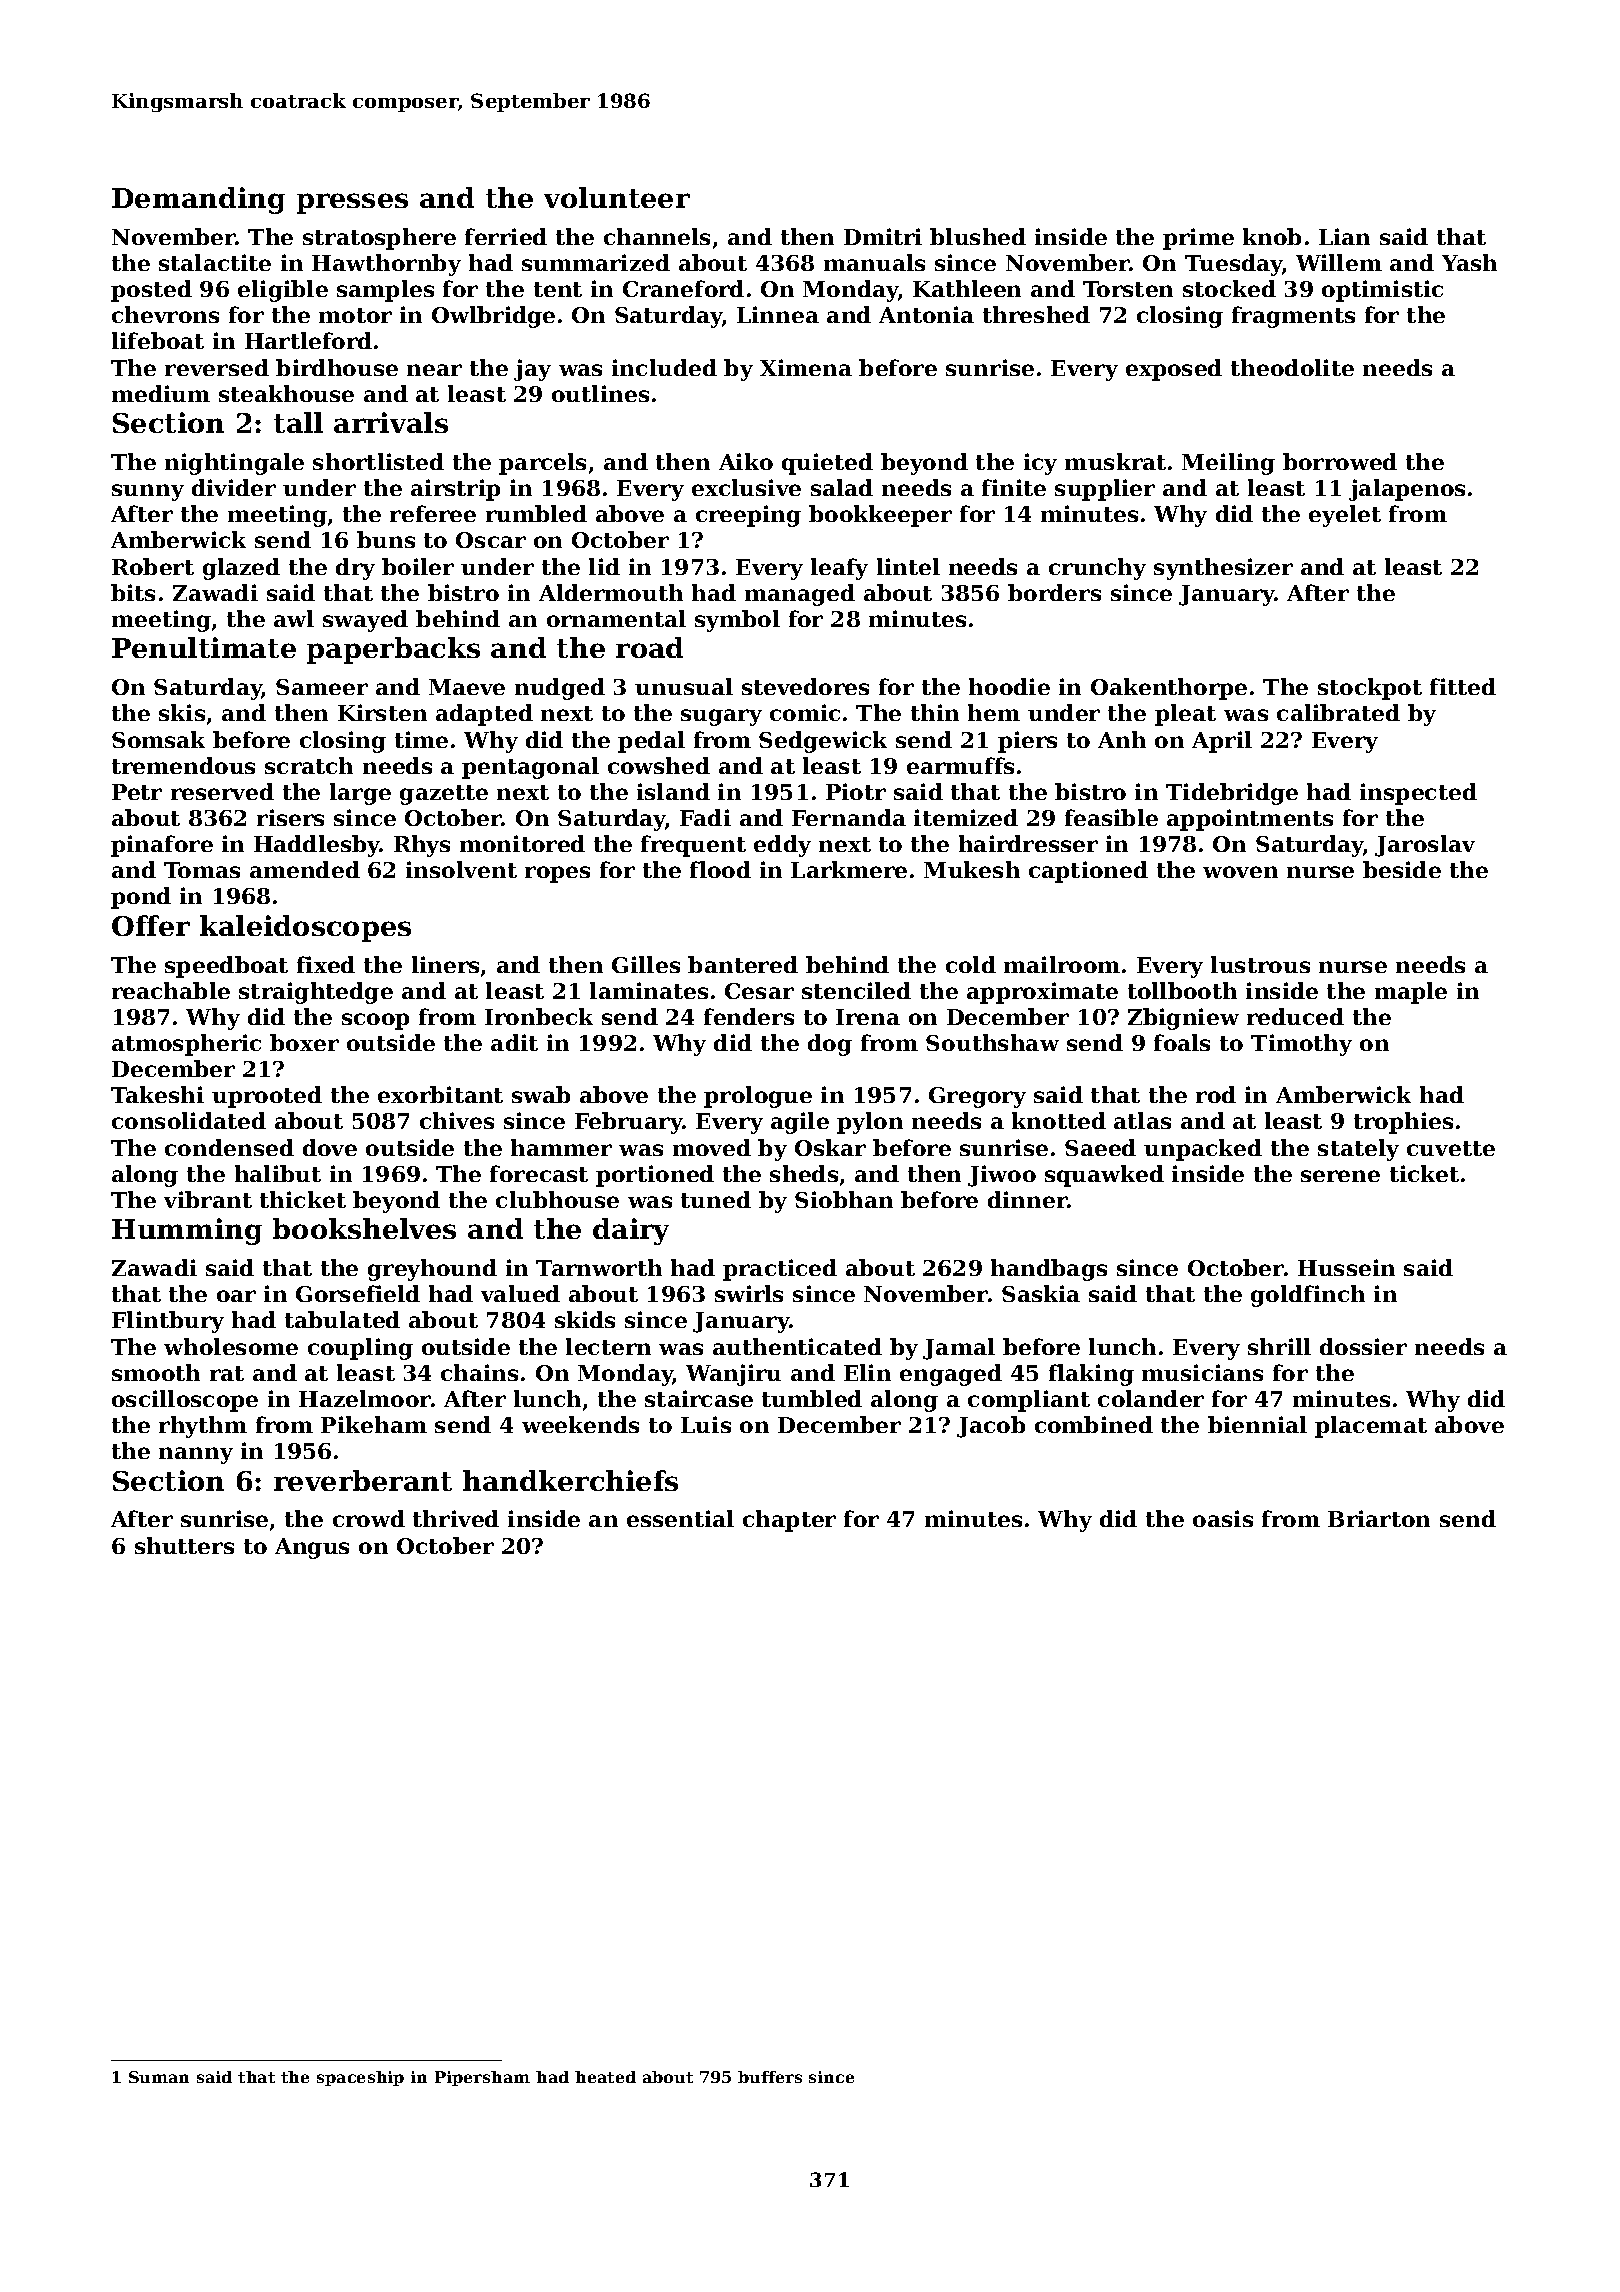  What do you see at coordinates (1339, 262) in the screenshot?
I see `Willem` at bounding box center [1339, 262].
